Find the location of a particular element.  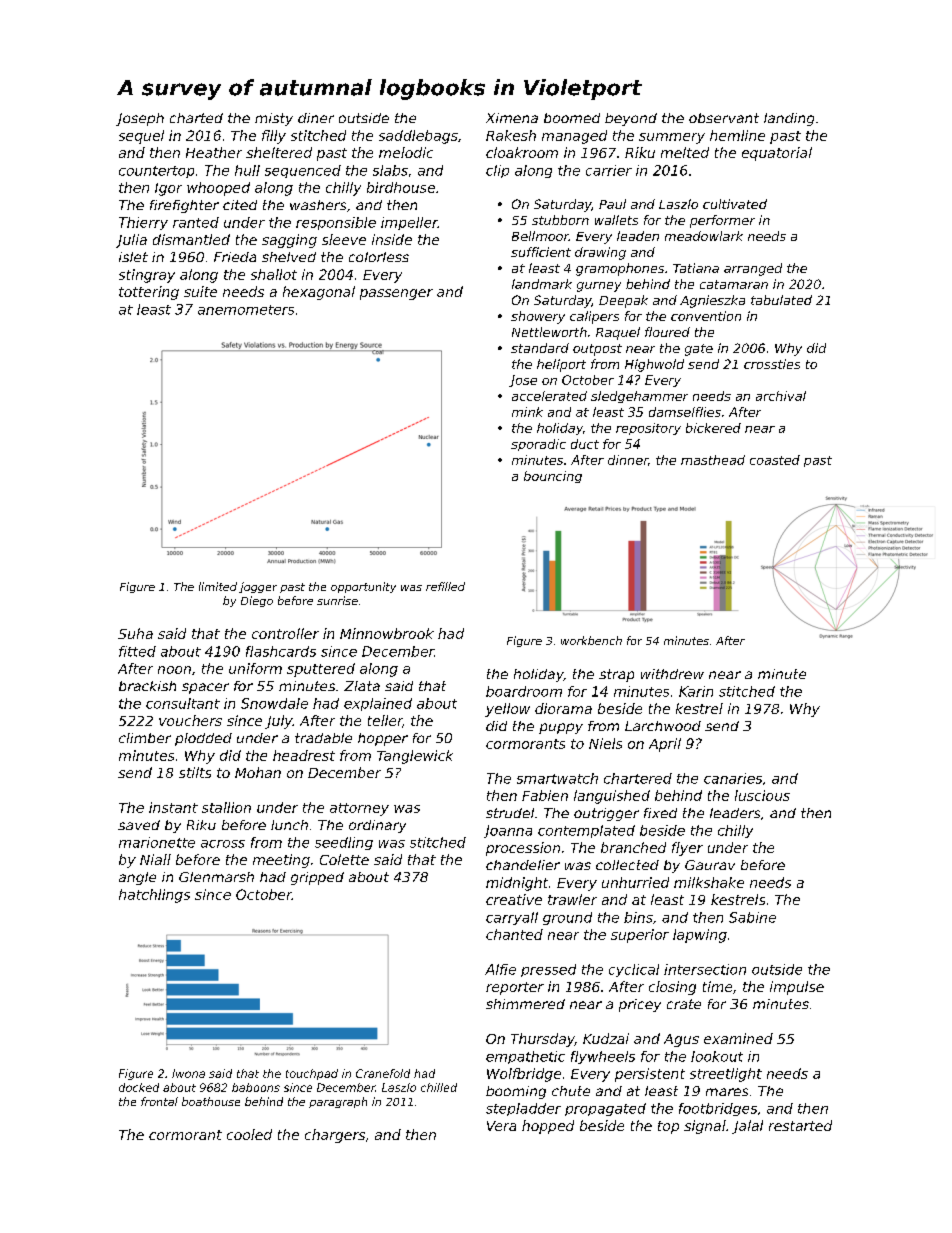

consultant is located at coordinates (183, 703).
